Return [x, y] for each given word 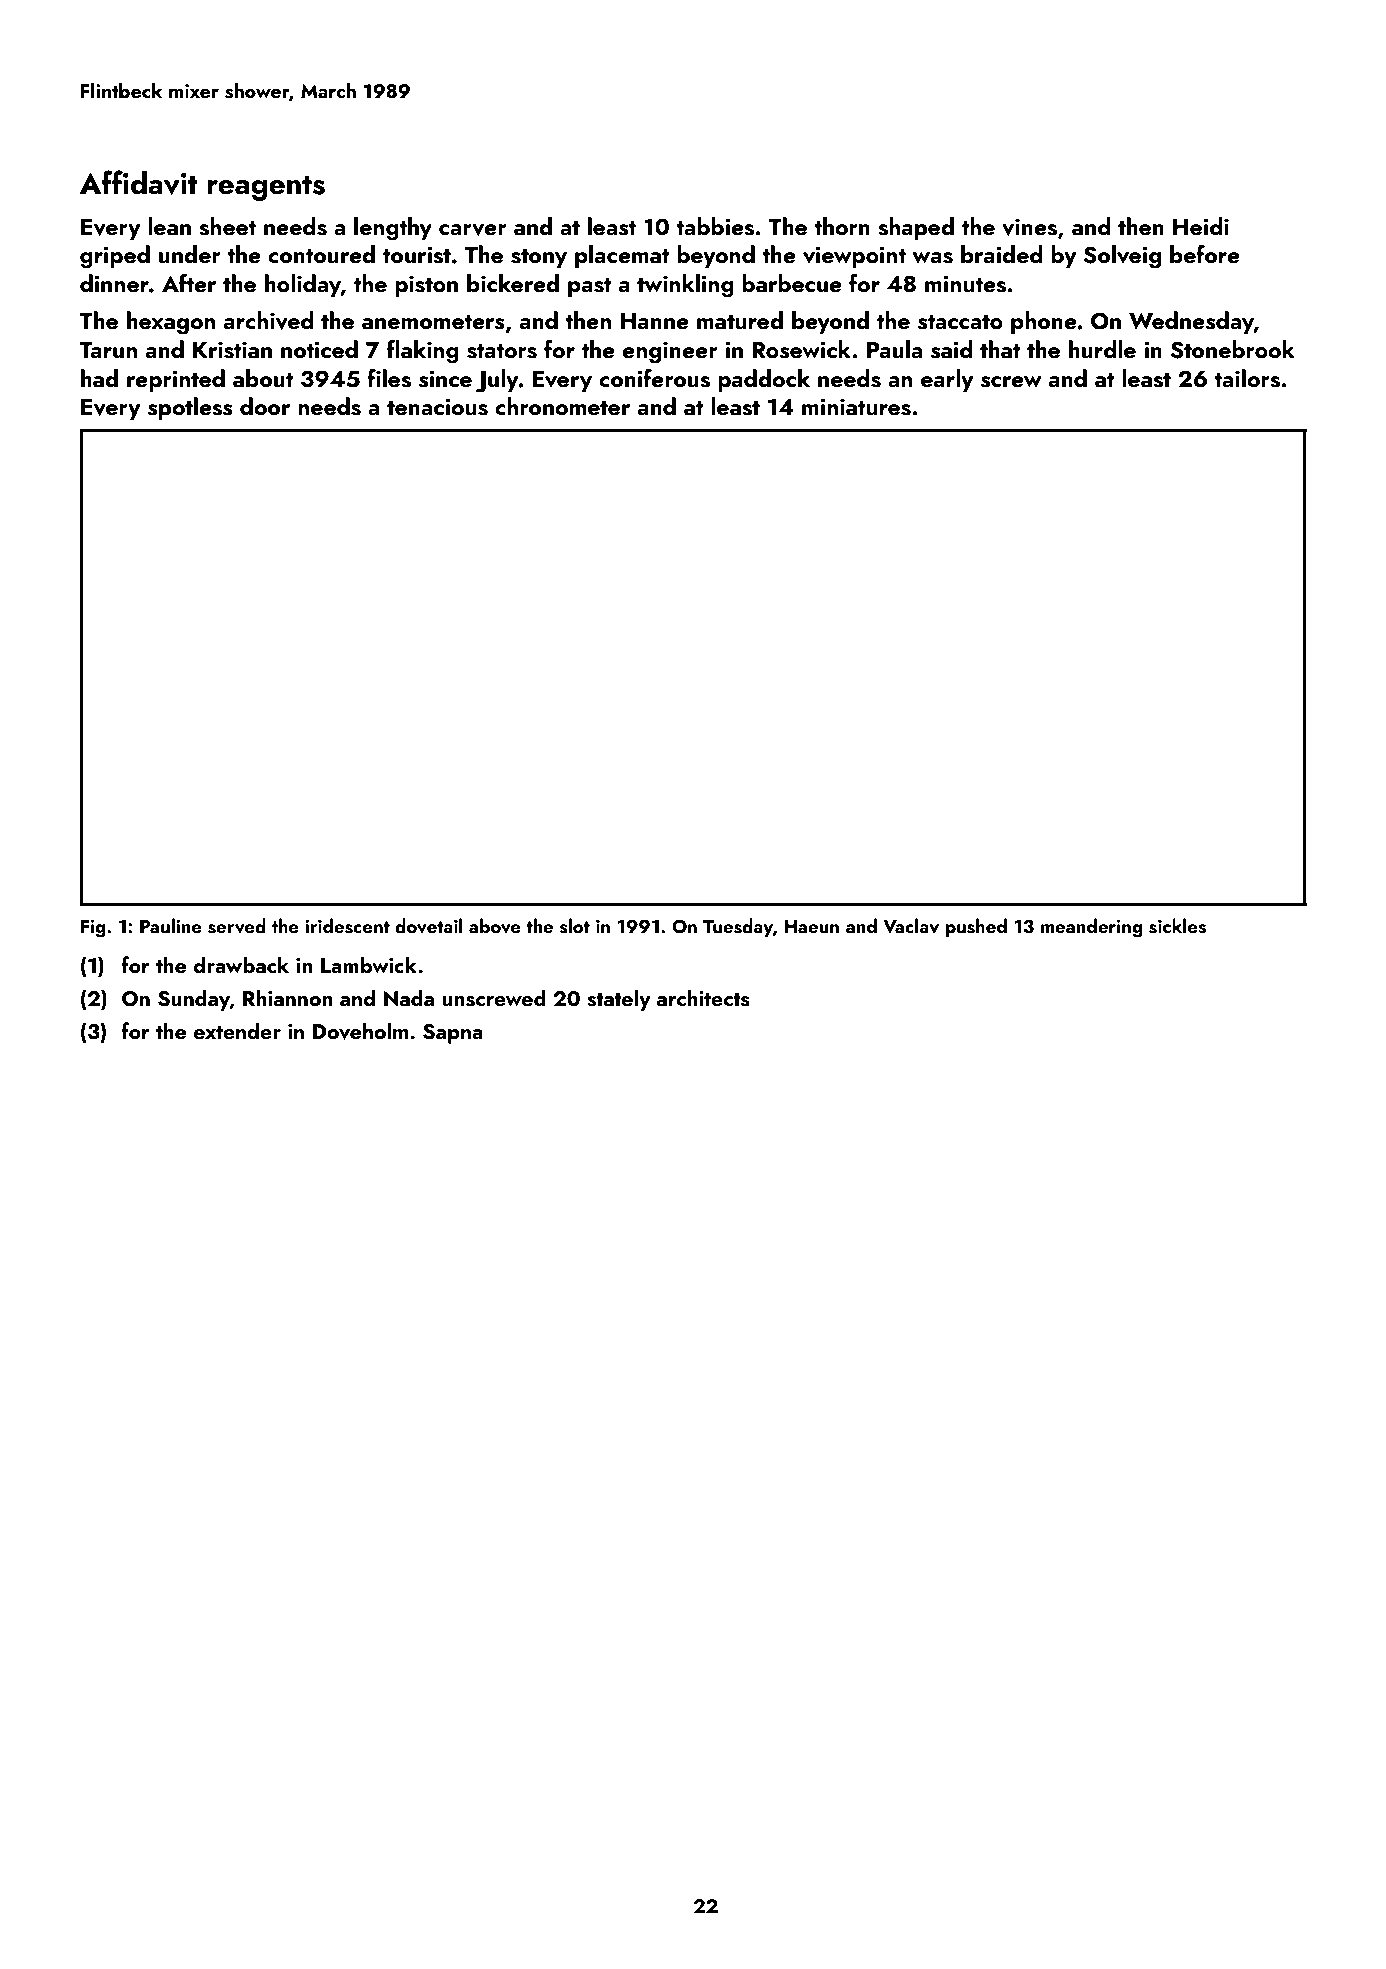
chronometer [562, 406]
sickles [1177, 926]
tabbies [715, 226]
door [265, 406]
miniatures [856, 407]
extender [237, 1030]
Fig [93, 929]
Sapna [453, 1034]
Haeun [812, 926]
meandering [1092, 928]
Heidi [1201, 226]
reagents [266, 188]
